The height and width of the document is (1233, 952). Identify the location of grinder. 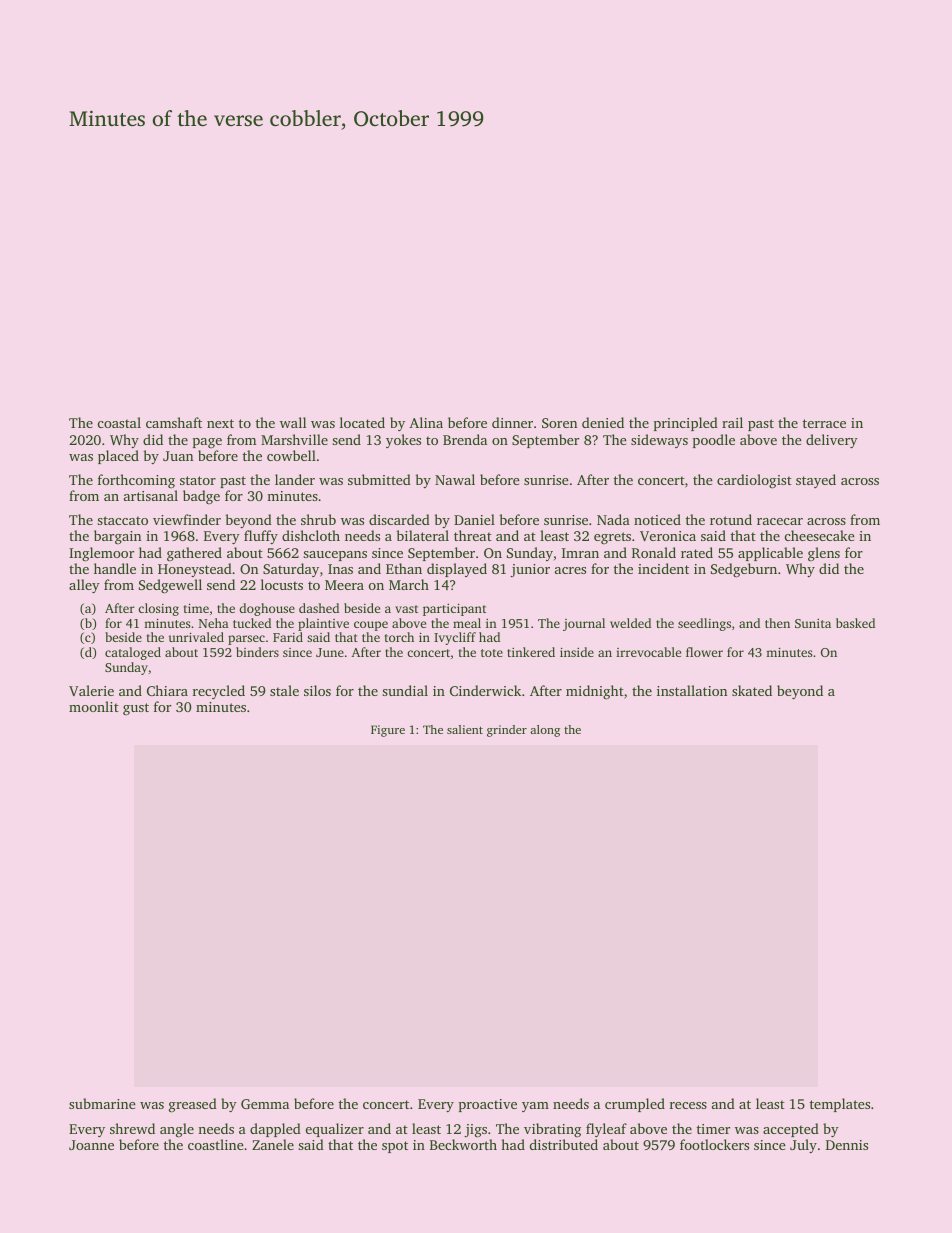
(507, 731).
